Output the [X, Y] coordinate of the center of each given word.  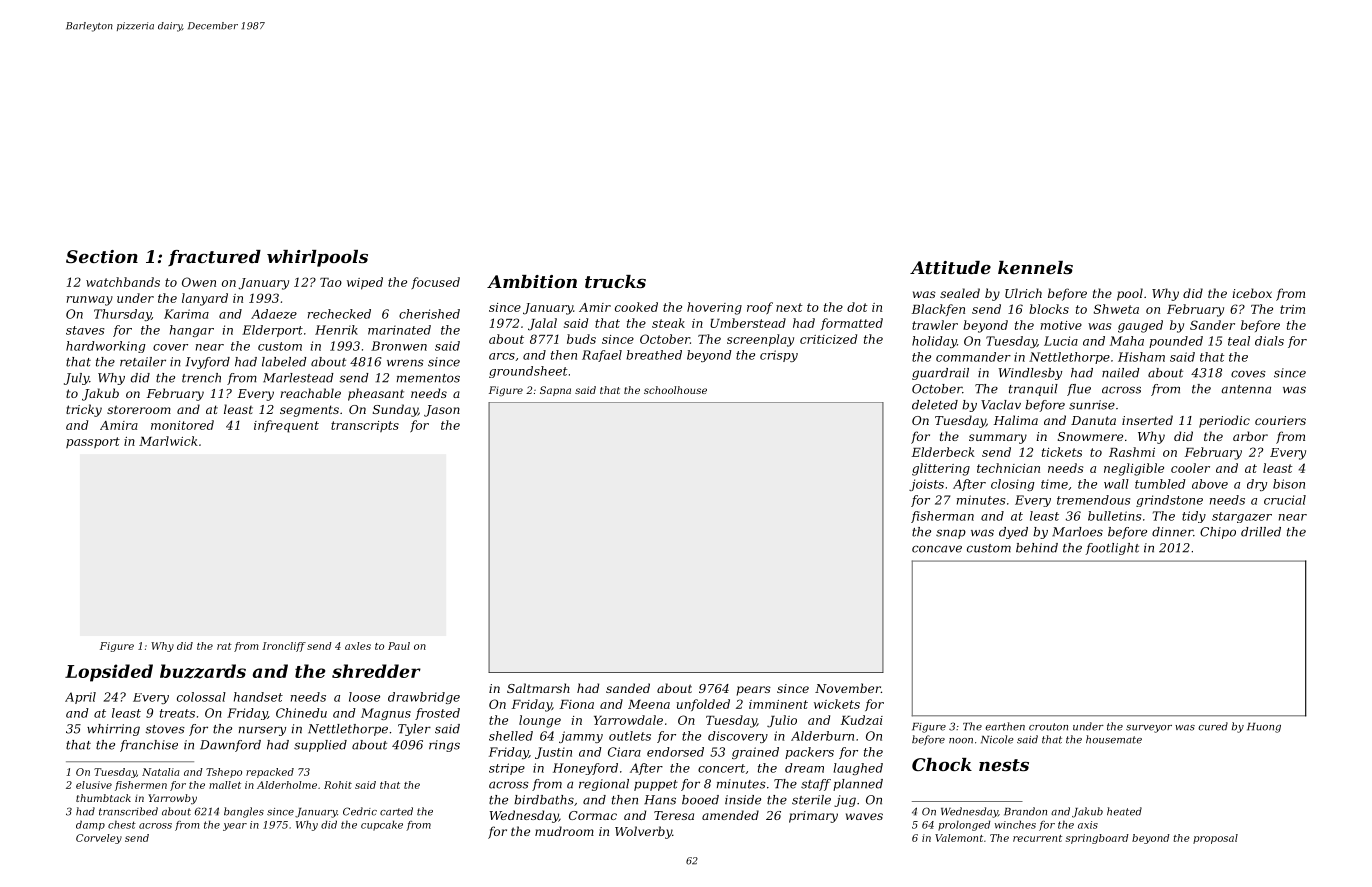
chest [122, 824]
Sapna [555, 391]
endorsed [675, 752]
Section [102, 256]
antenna [1246, 389]
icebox [1252, 293]
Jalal [542, 324]
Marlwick [168, 441]
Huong [1264, 728]
